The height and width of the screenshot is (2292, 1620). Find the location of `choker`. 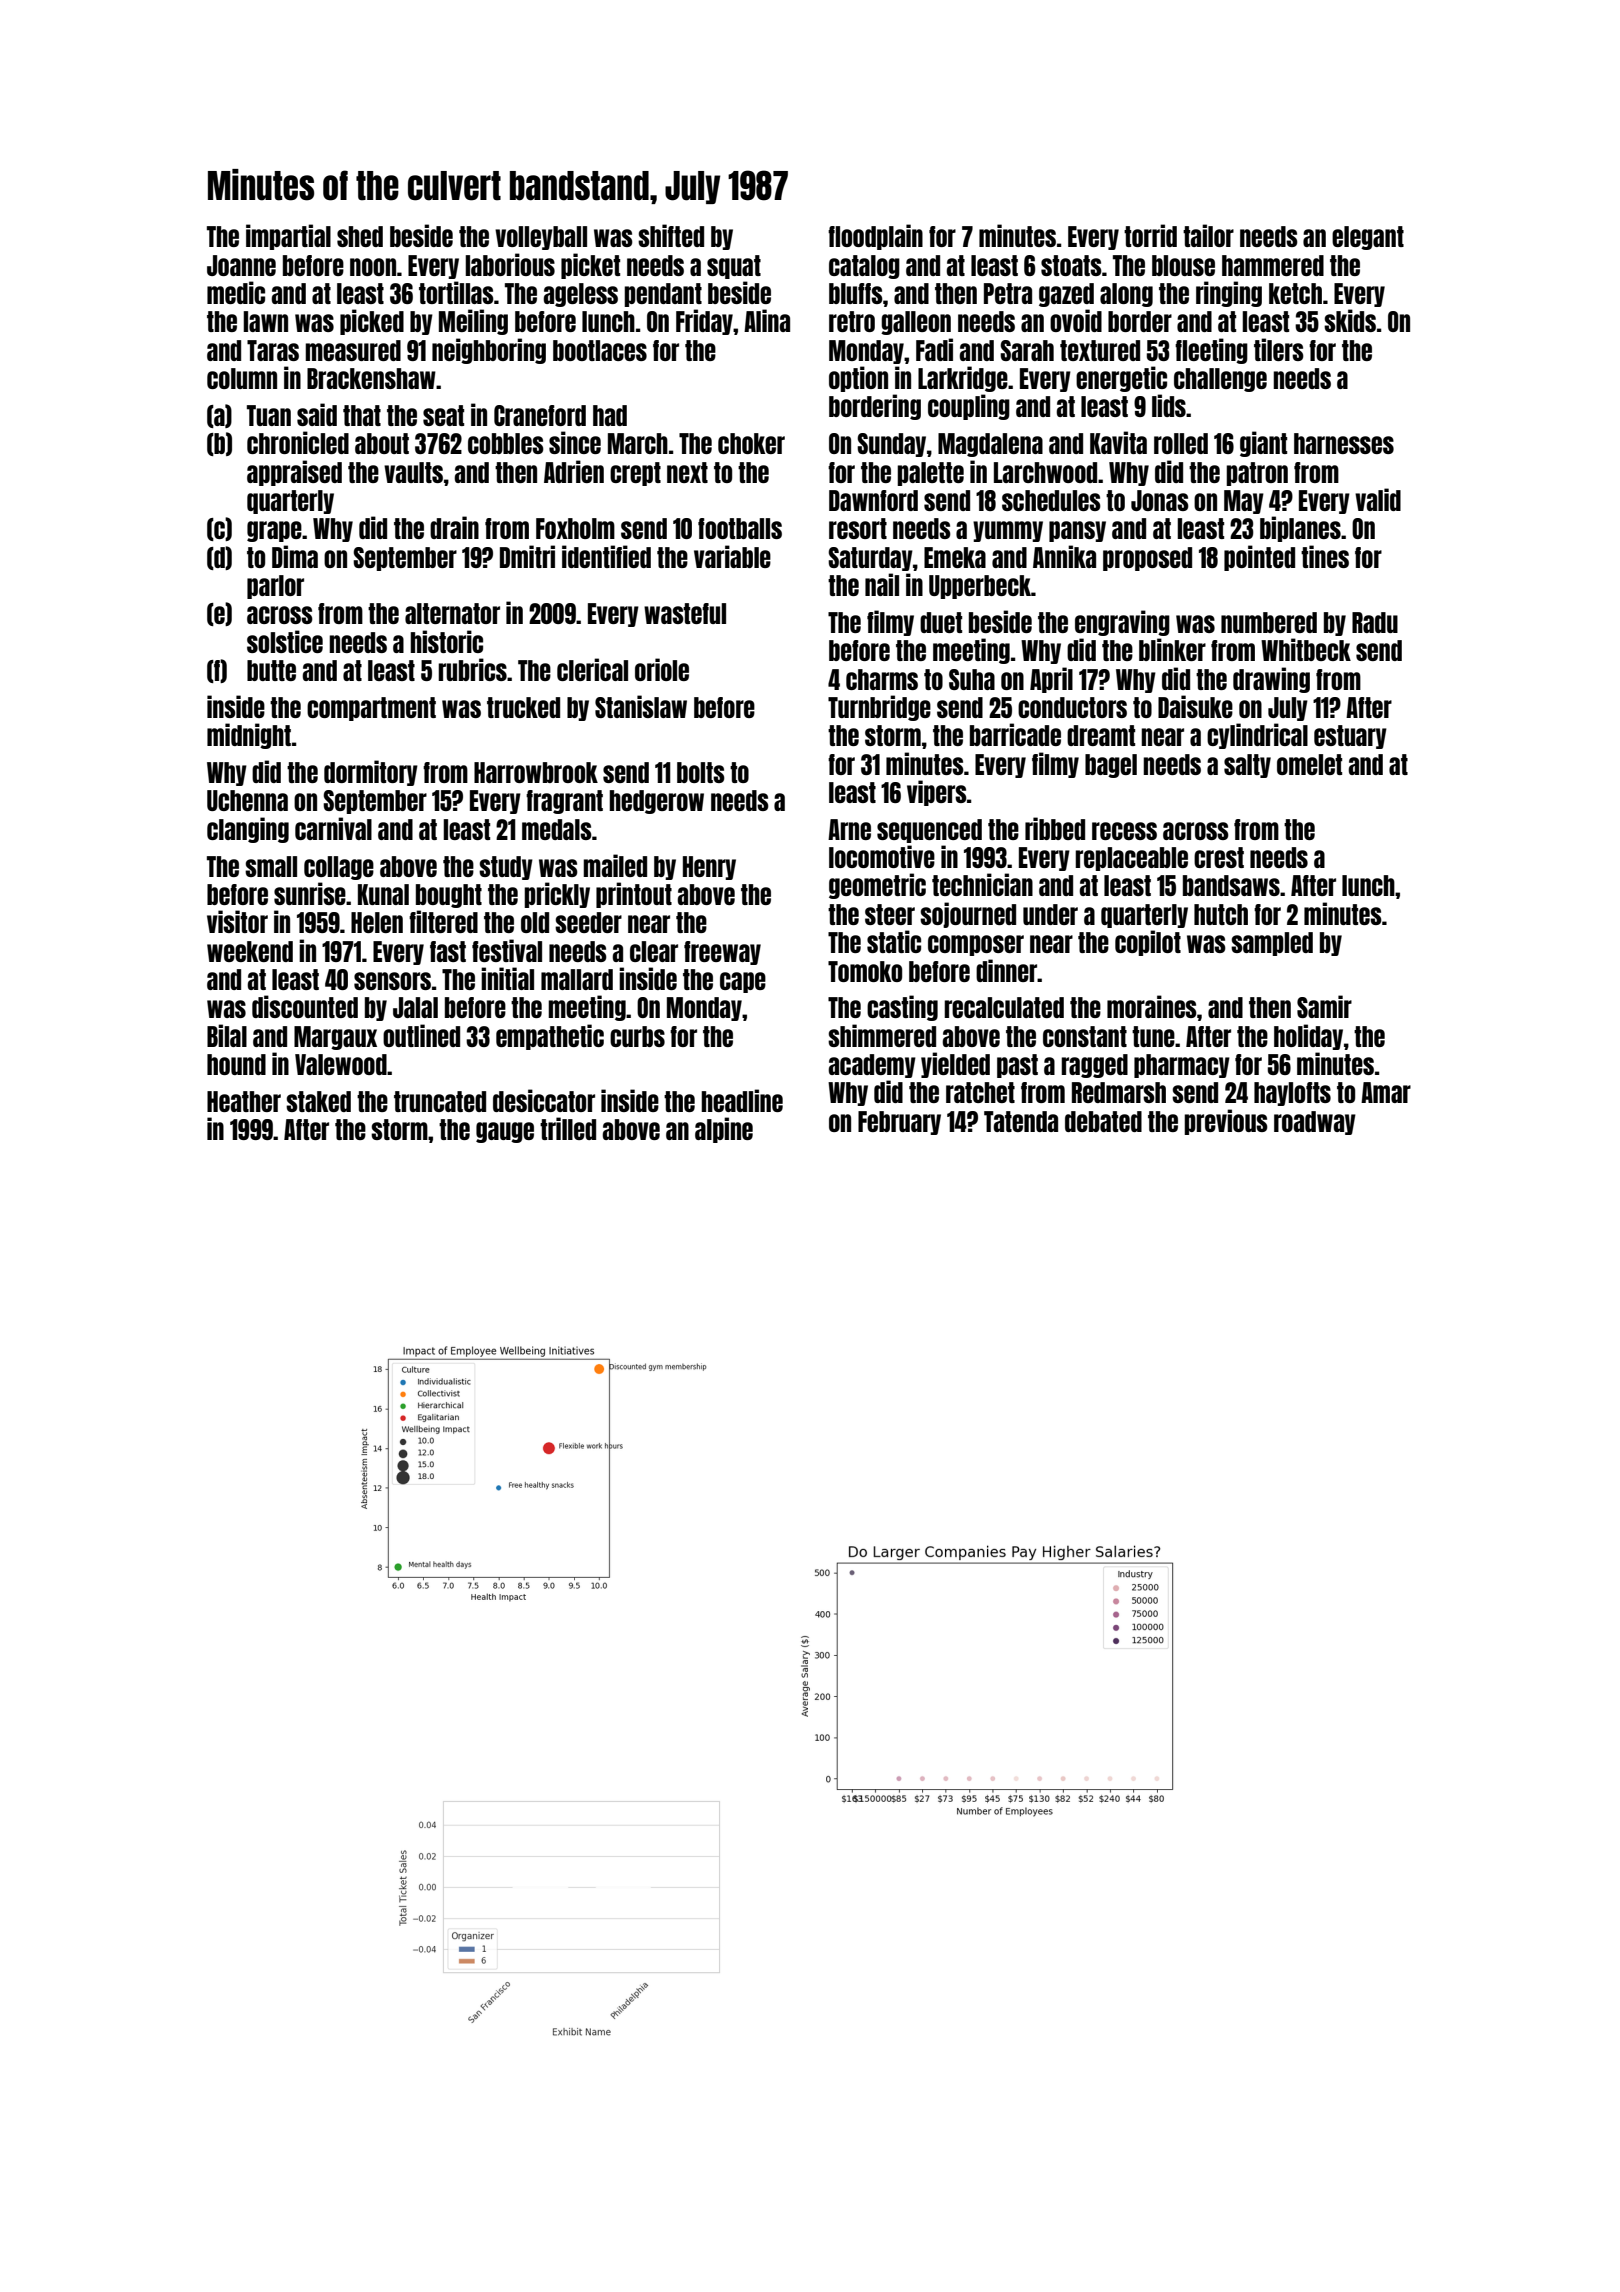

choker is located at coordinates (751, 443).
